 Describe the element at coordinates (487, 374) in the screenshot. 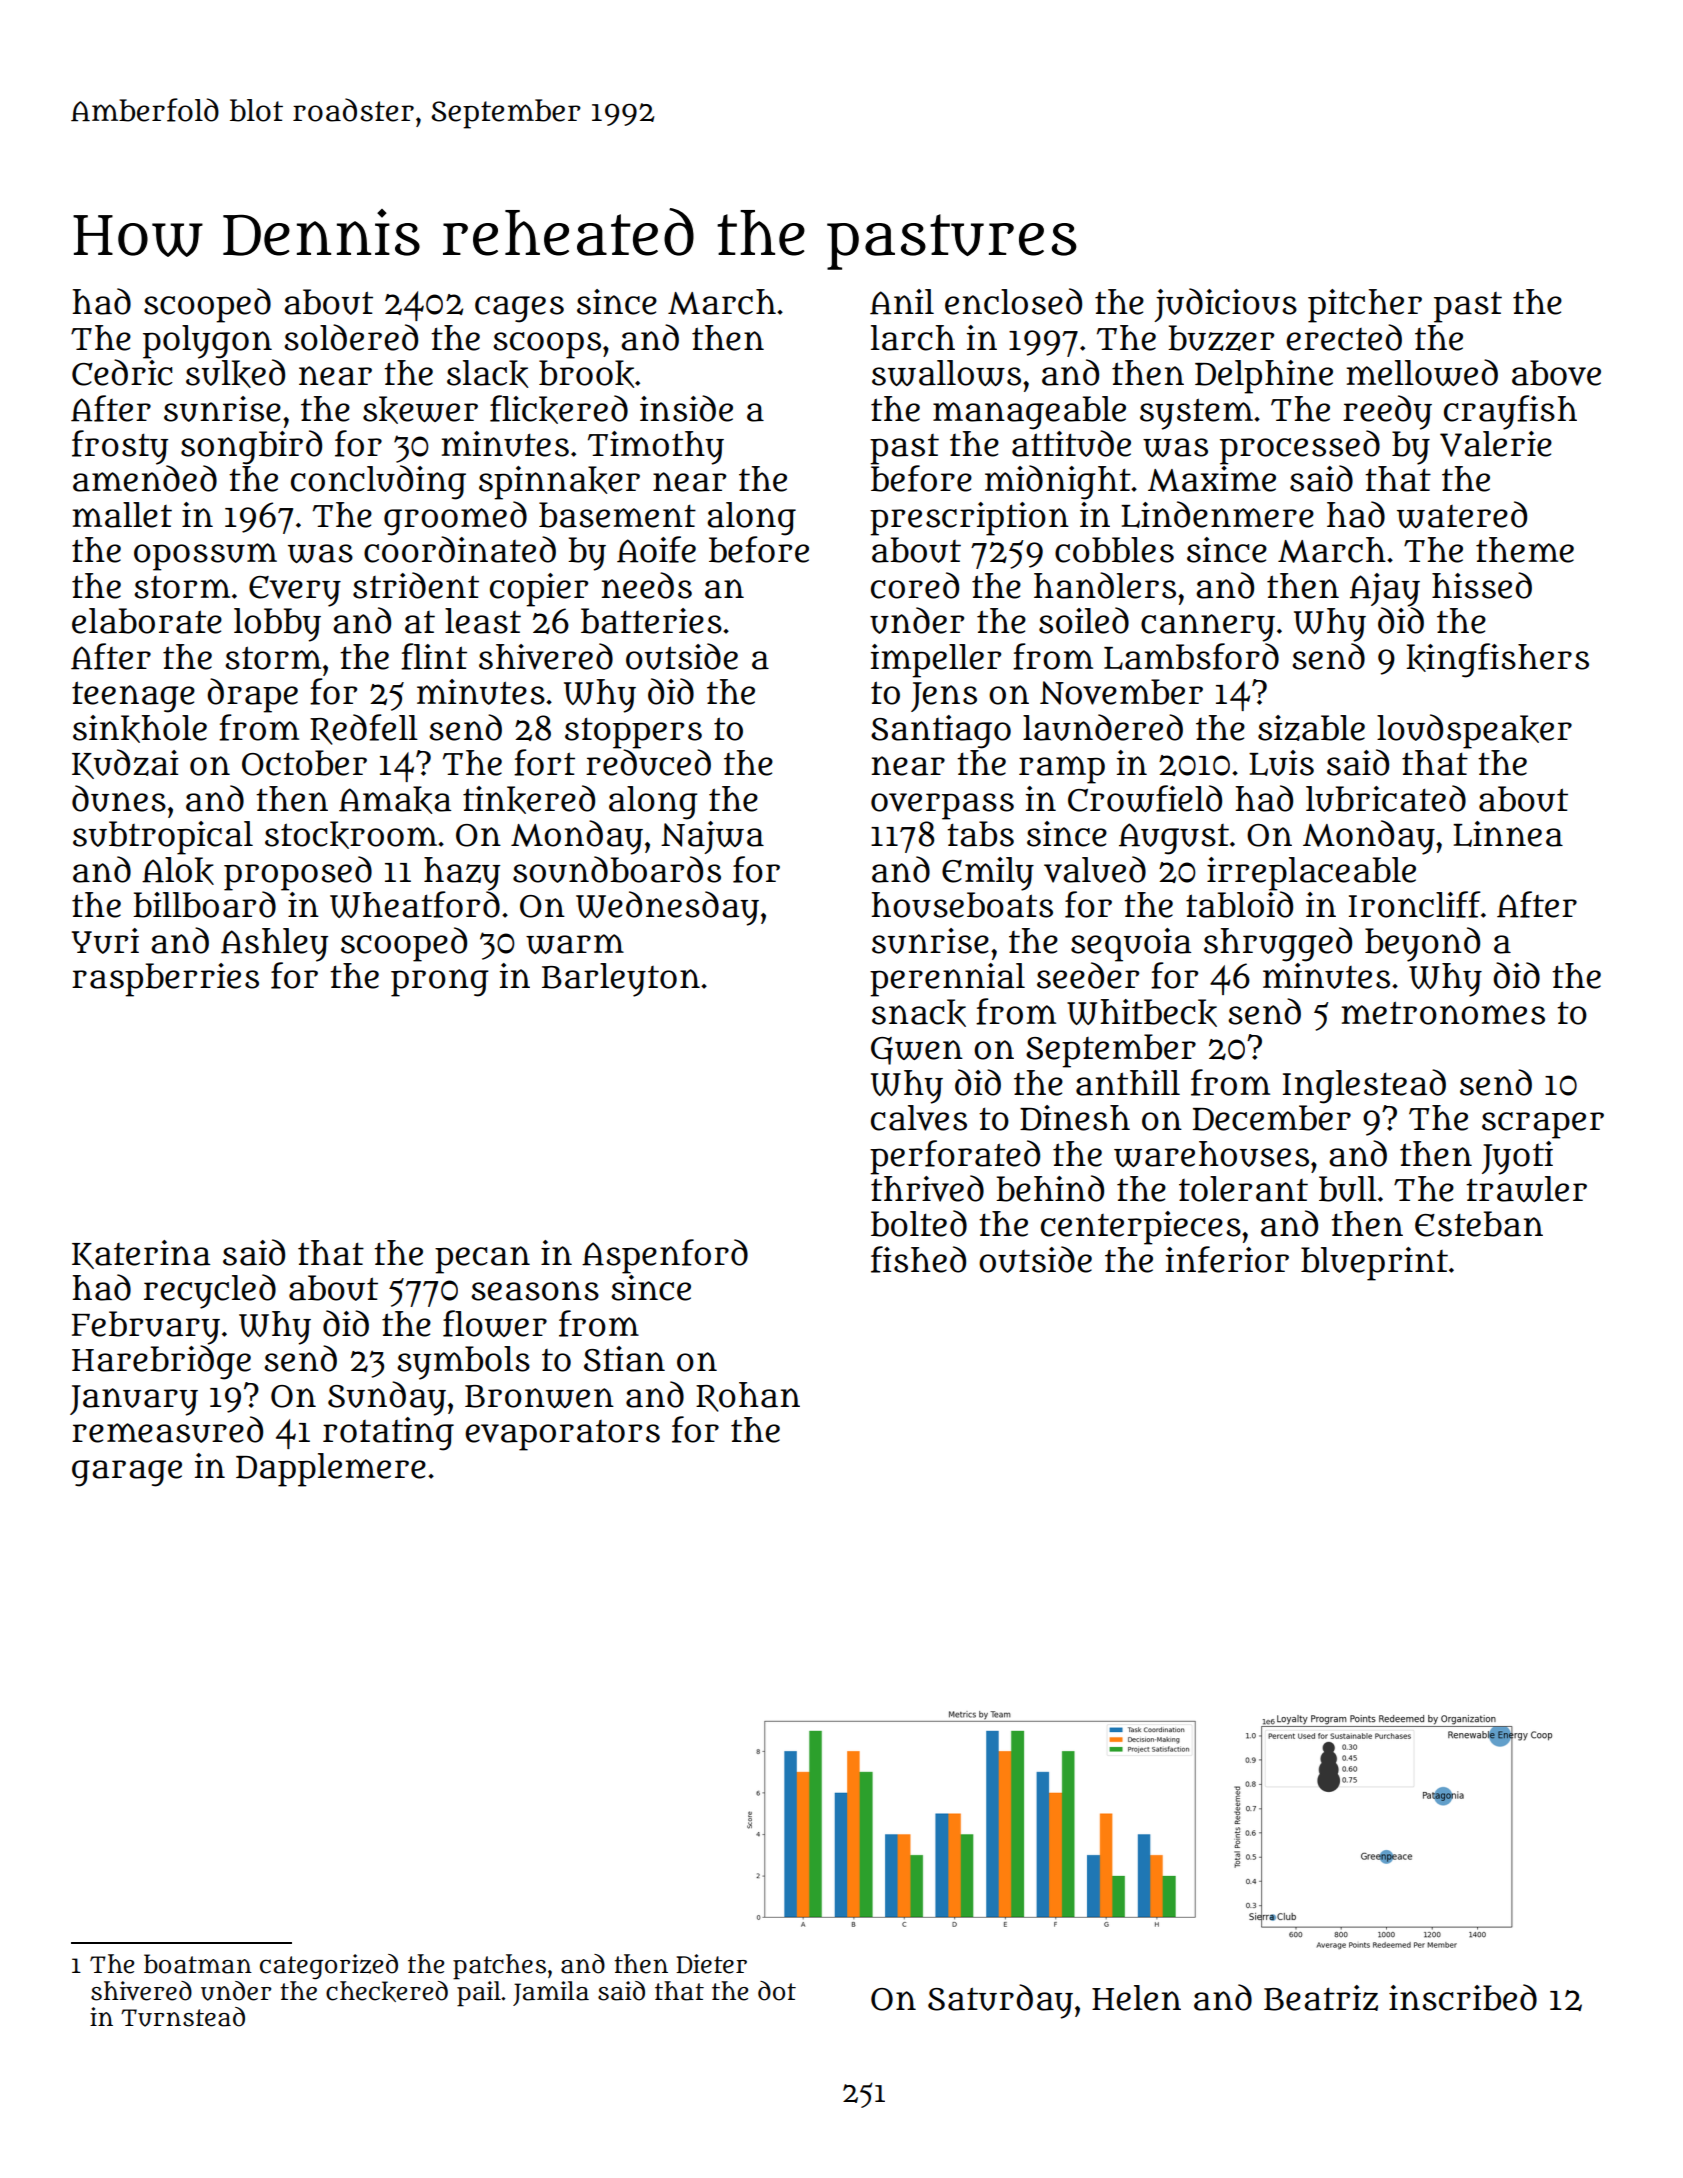

I see `slack` at that location.
